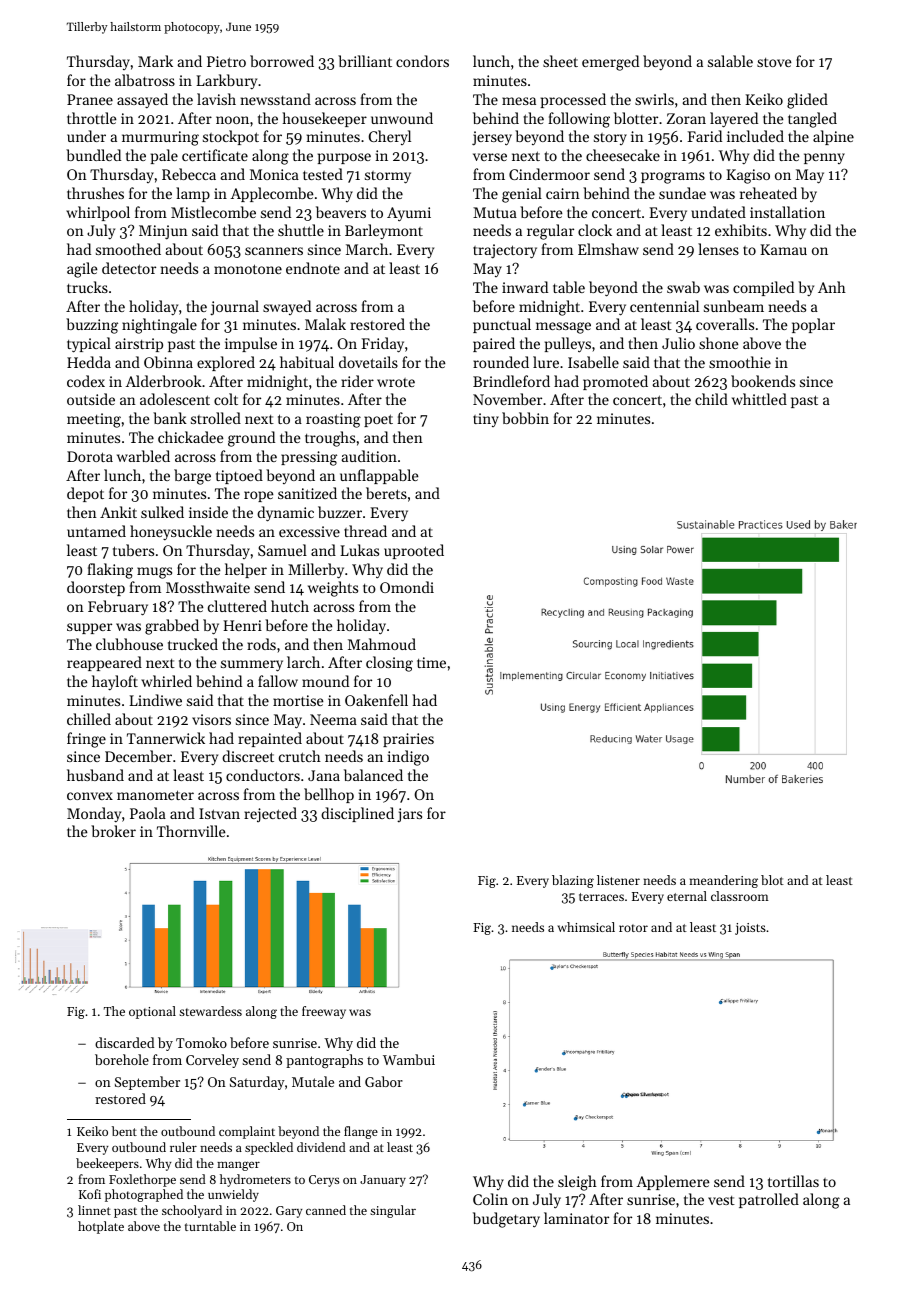  Describe the element at coordinates (408, 758) in the screenshot. I see `indigo` at that location.
